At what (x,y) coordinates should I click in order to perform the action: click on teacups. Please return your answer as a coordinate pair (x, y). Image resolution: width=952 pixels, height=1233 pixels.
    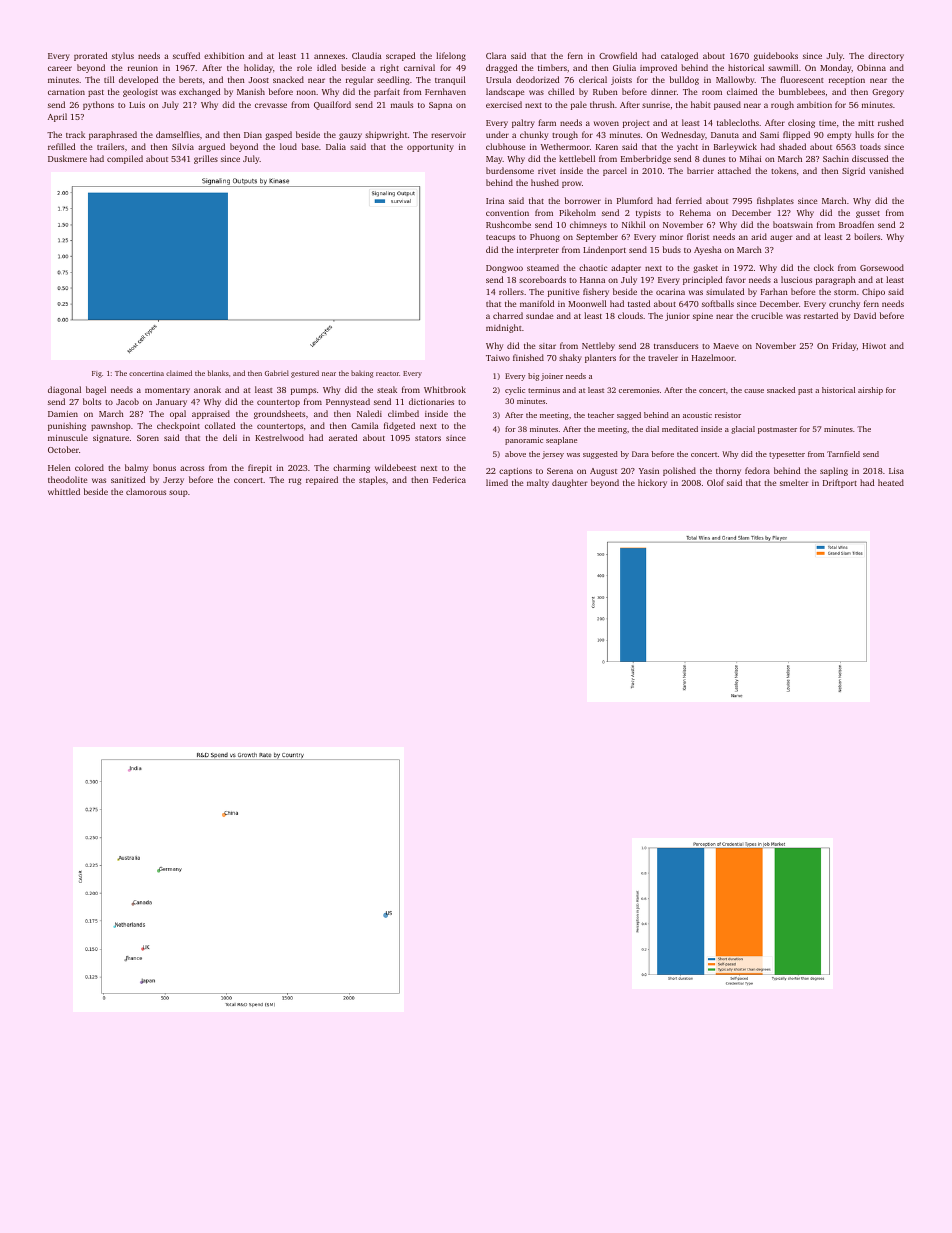
    Looking at the image, I should click on (500, 238).
